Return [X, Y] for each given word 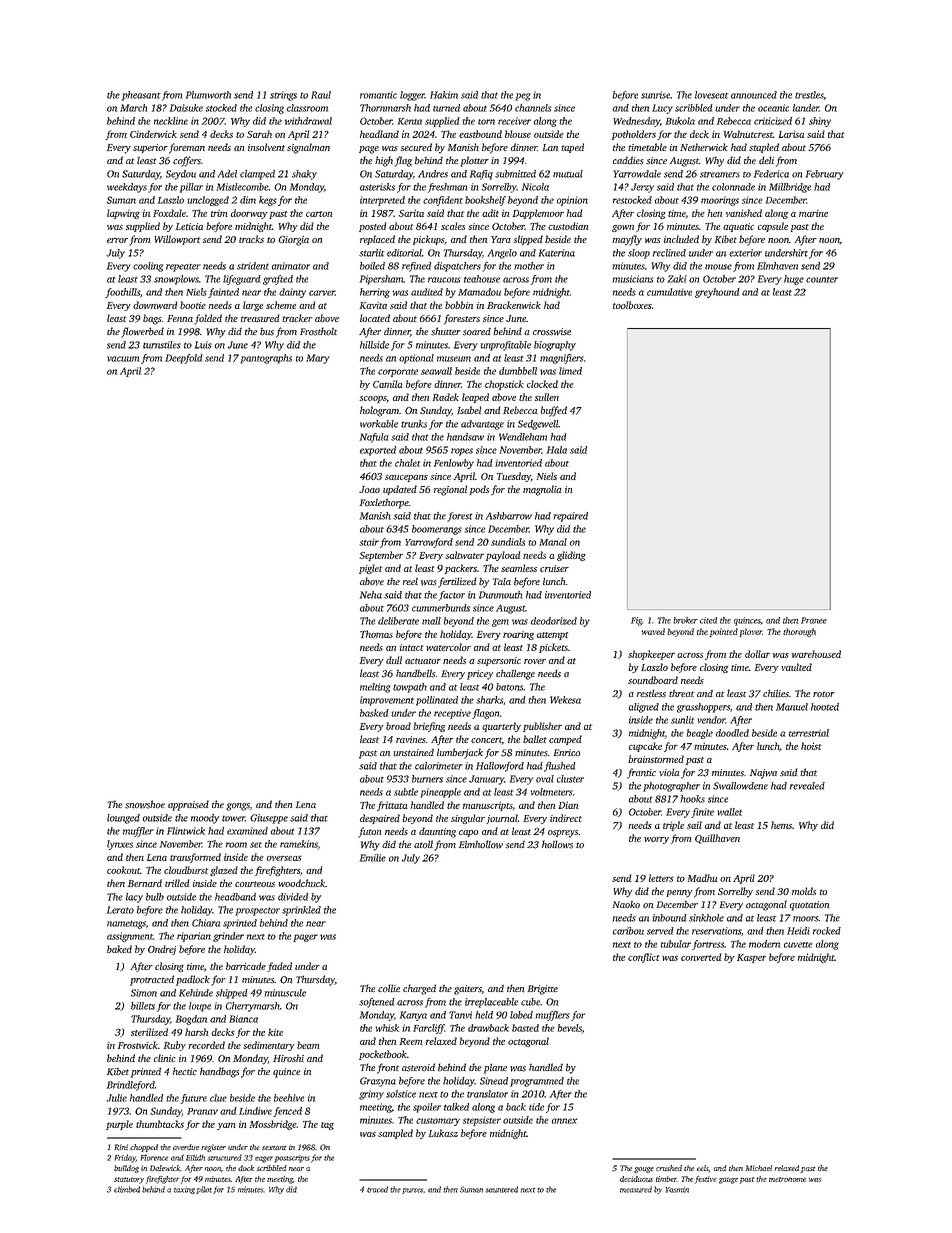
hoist [811, 746]
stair [369, 542]
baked [119, 949]
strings [283, 96]
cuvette [798, 945]
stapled [764, 148]
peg [523, 97]
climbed [127, 1189]
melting [375, 688]
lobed [521, 1015]
